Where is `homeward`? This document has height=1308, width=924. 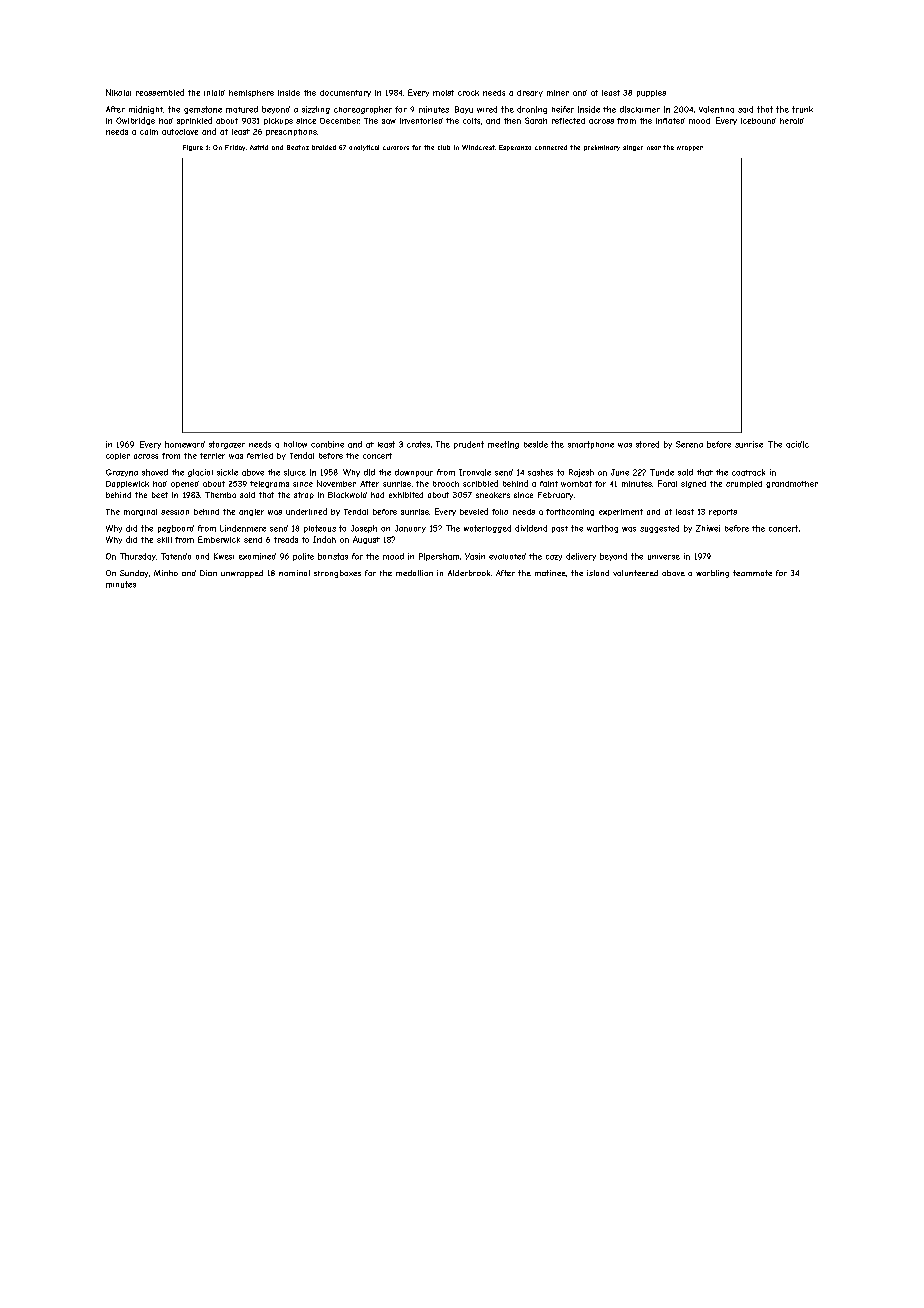
homeward is located at coordinates (185, 444).
